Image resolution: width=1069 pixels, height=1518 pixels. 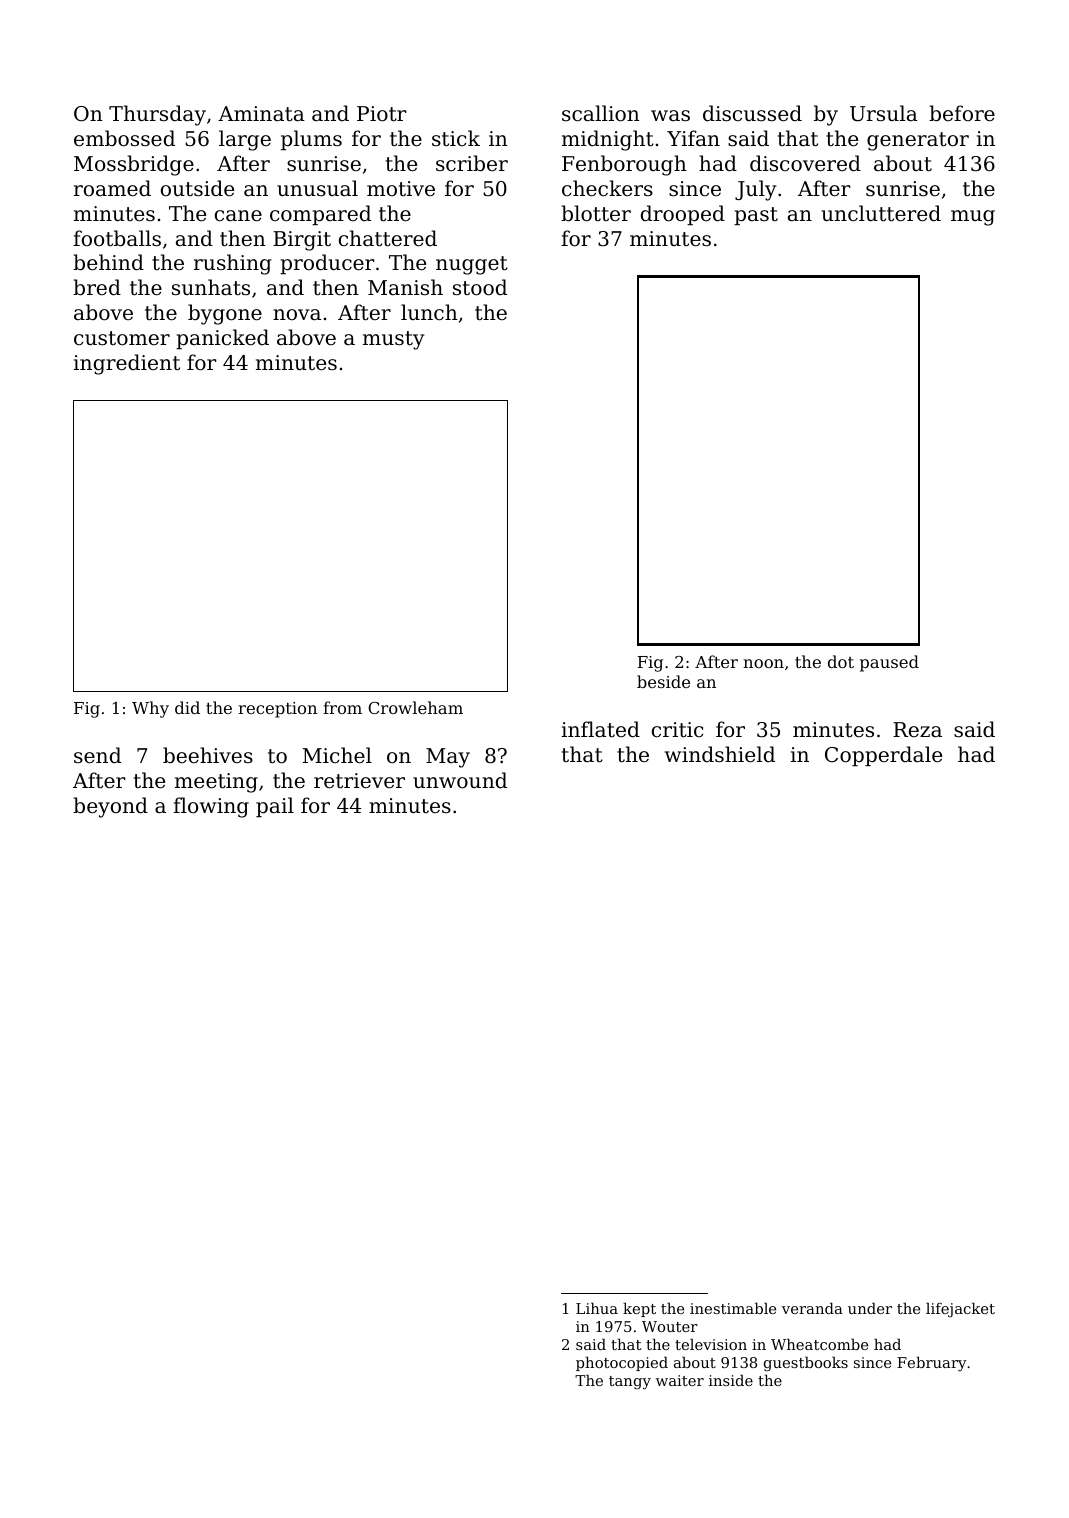 What do you see at coordinates (622, 1363) in the screenshot?
I see `photocopied` at bounding box center [622, 1363].
